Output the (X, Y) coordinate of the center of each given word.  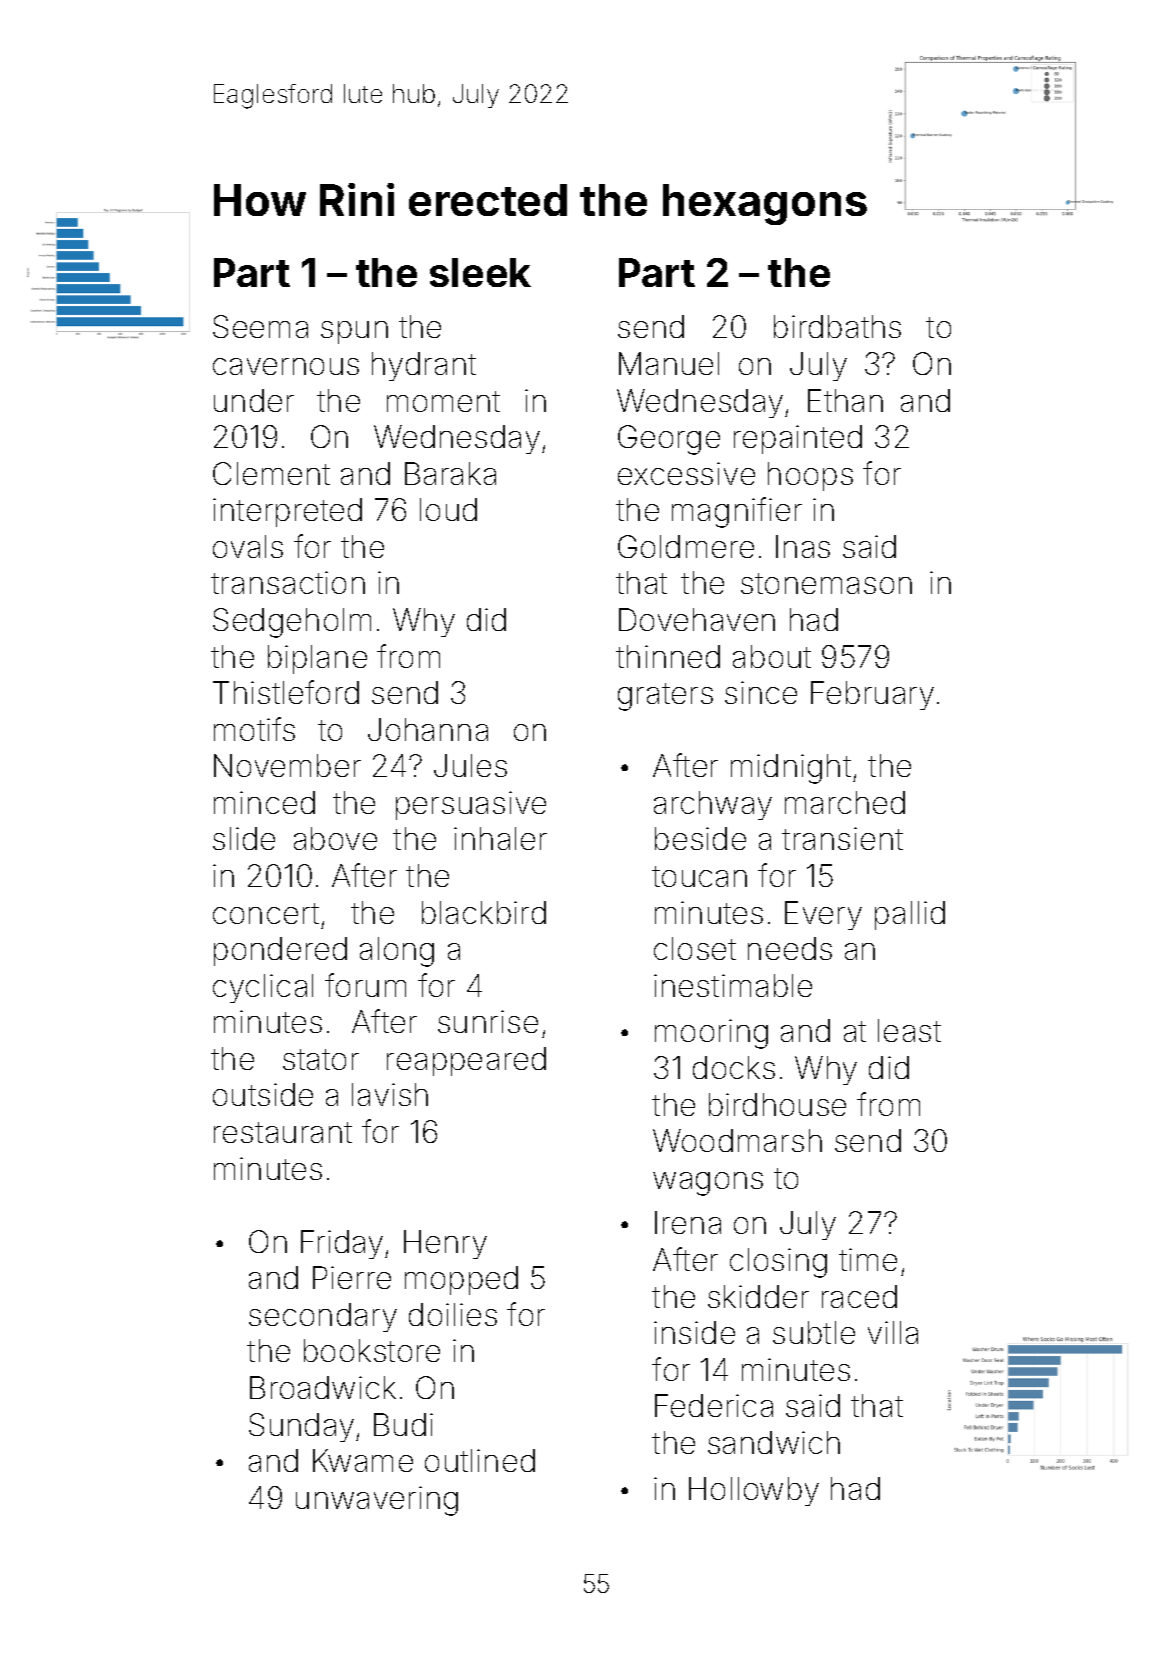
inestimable (733, 985)
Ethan (845, 400)
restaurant (283, 1132)
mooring (711, 1034)
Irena (688, 1222)
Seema (260, 326)
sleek (480, 272)
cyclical (263, 988)
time (868, 1259)
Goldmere (686, 546)
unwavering (377, 1501)
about (772, 656)
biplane (317, 659)
